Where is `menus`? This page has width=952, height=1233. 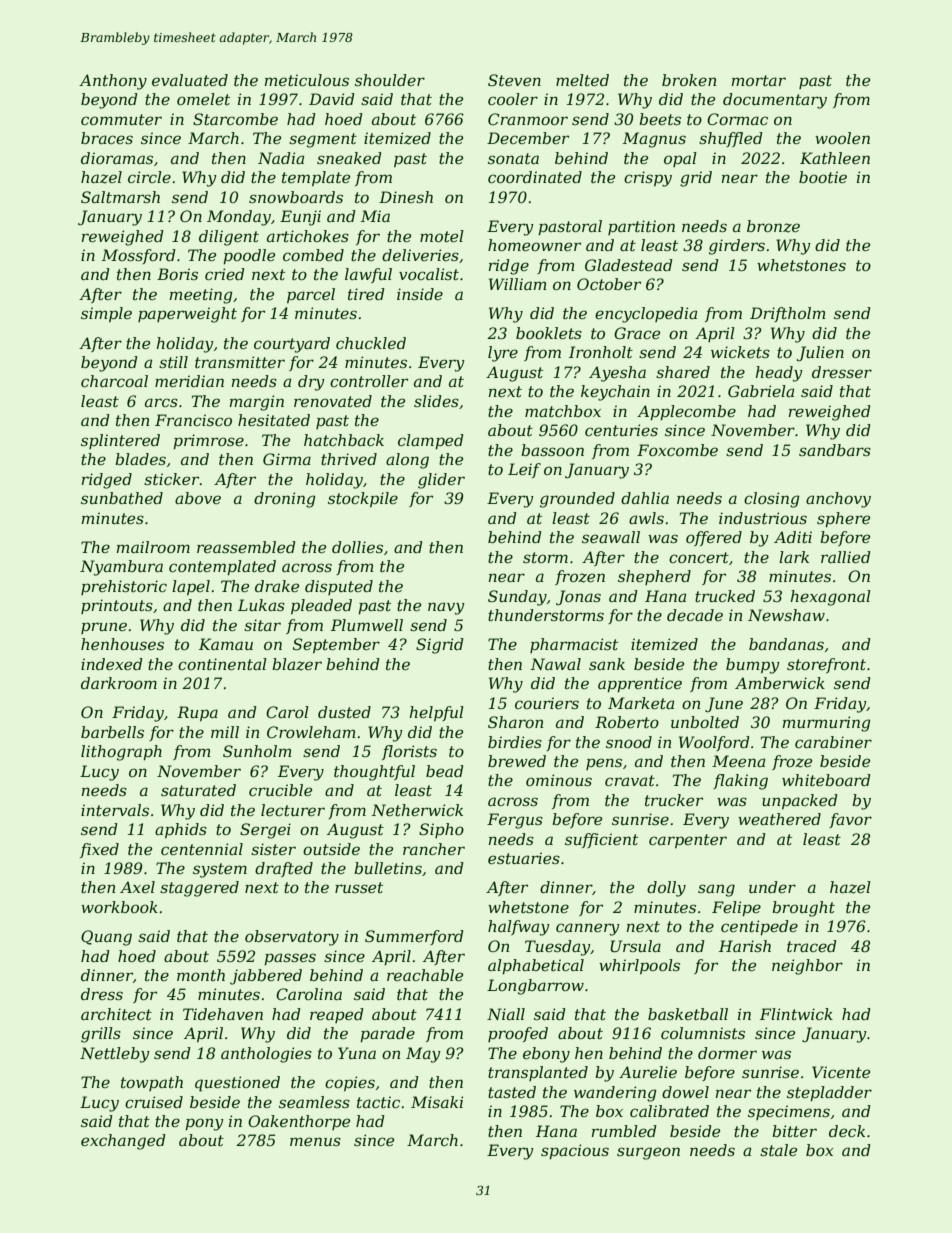 menus is located at coordinates (315, 1141).
